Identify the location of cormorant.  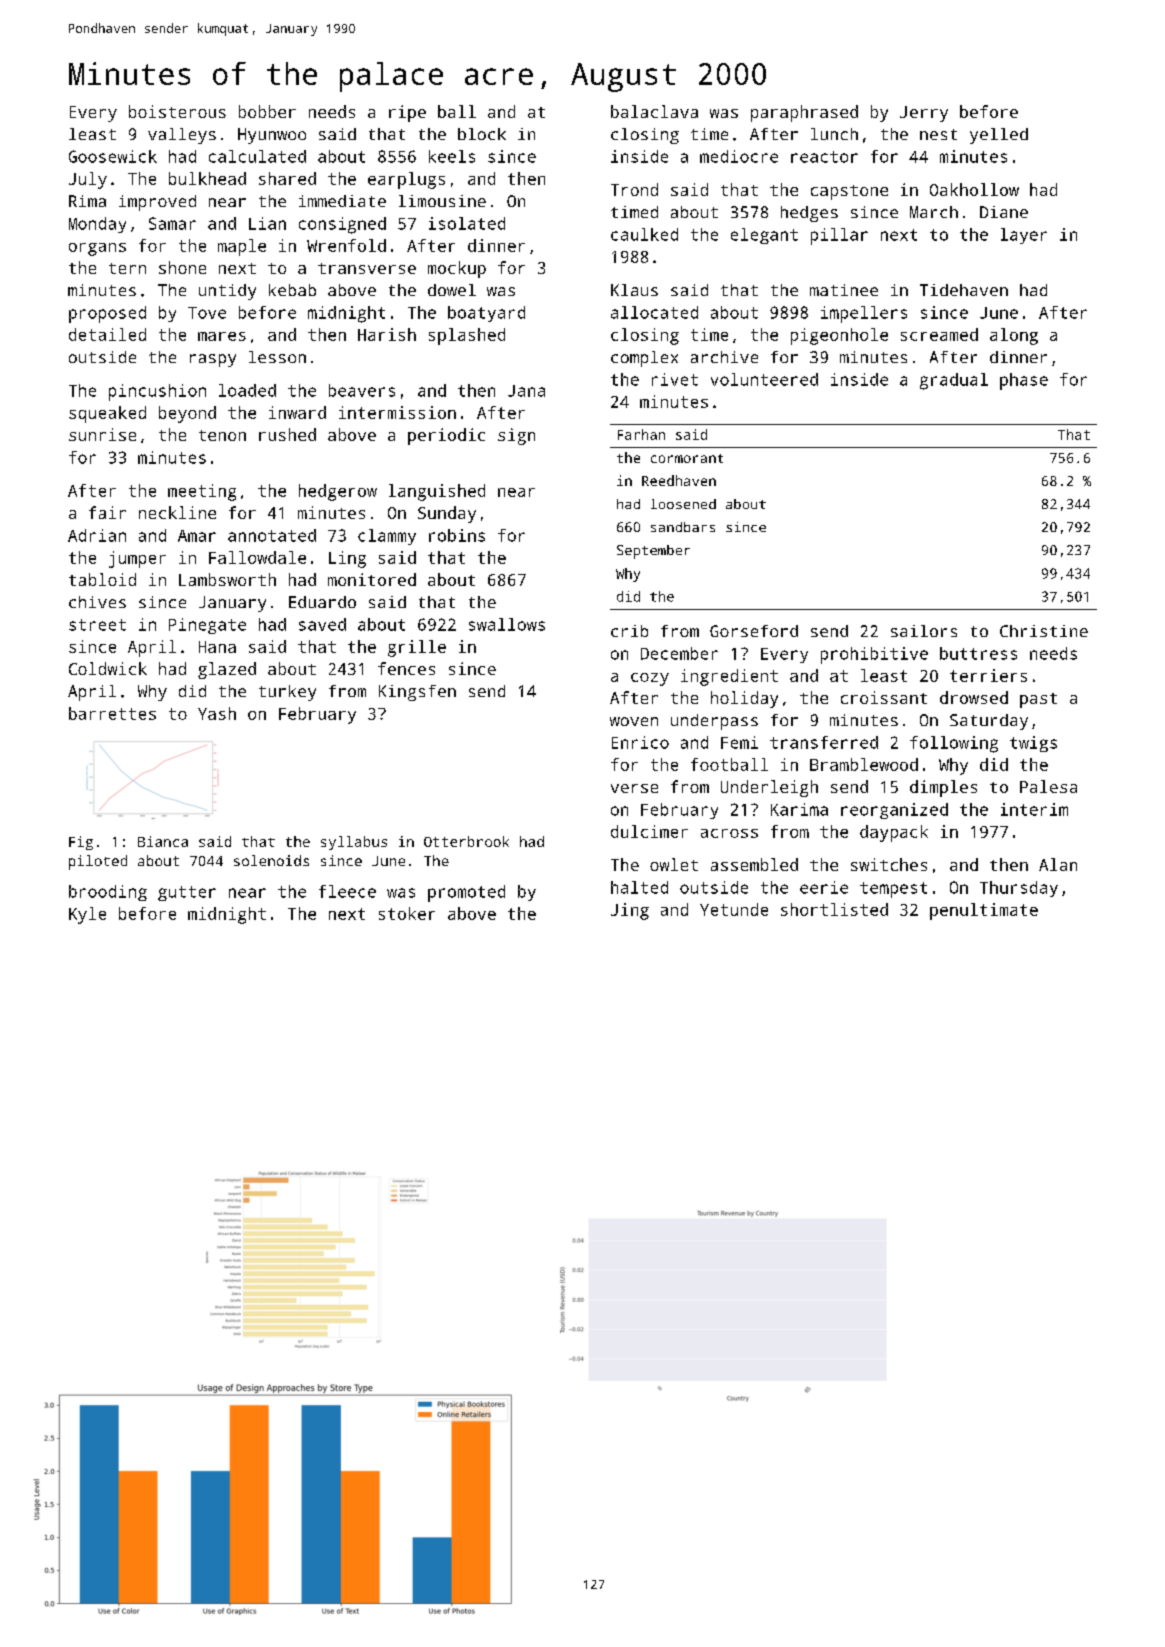
(687, 458).
